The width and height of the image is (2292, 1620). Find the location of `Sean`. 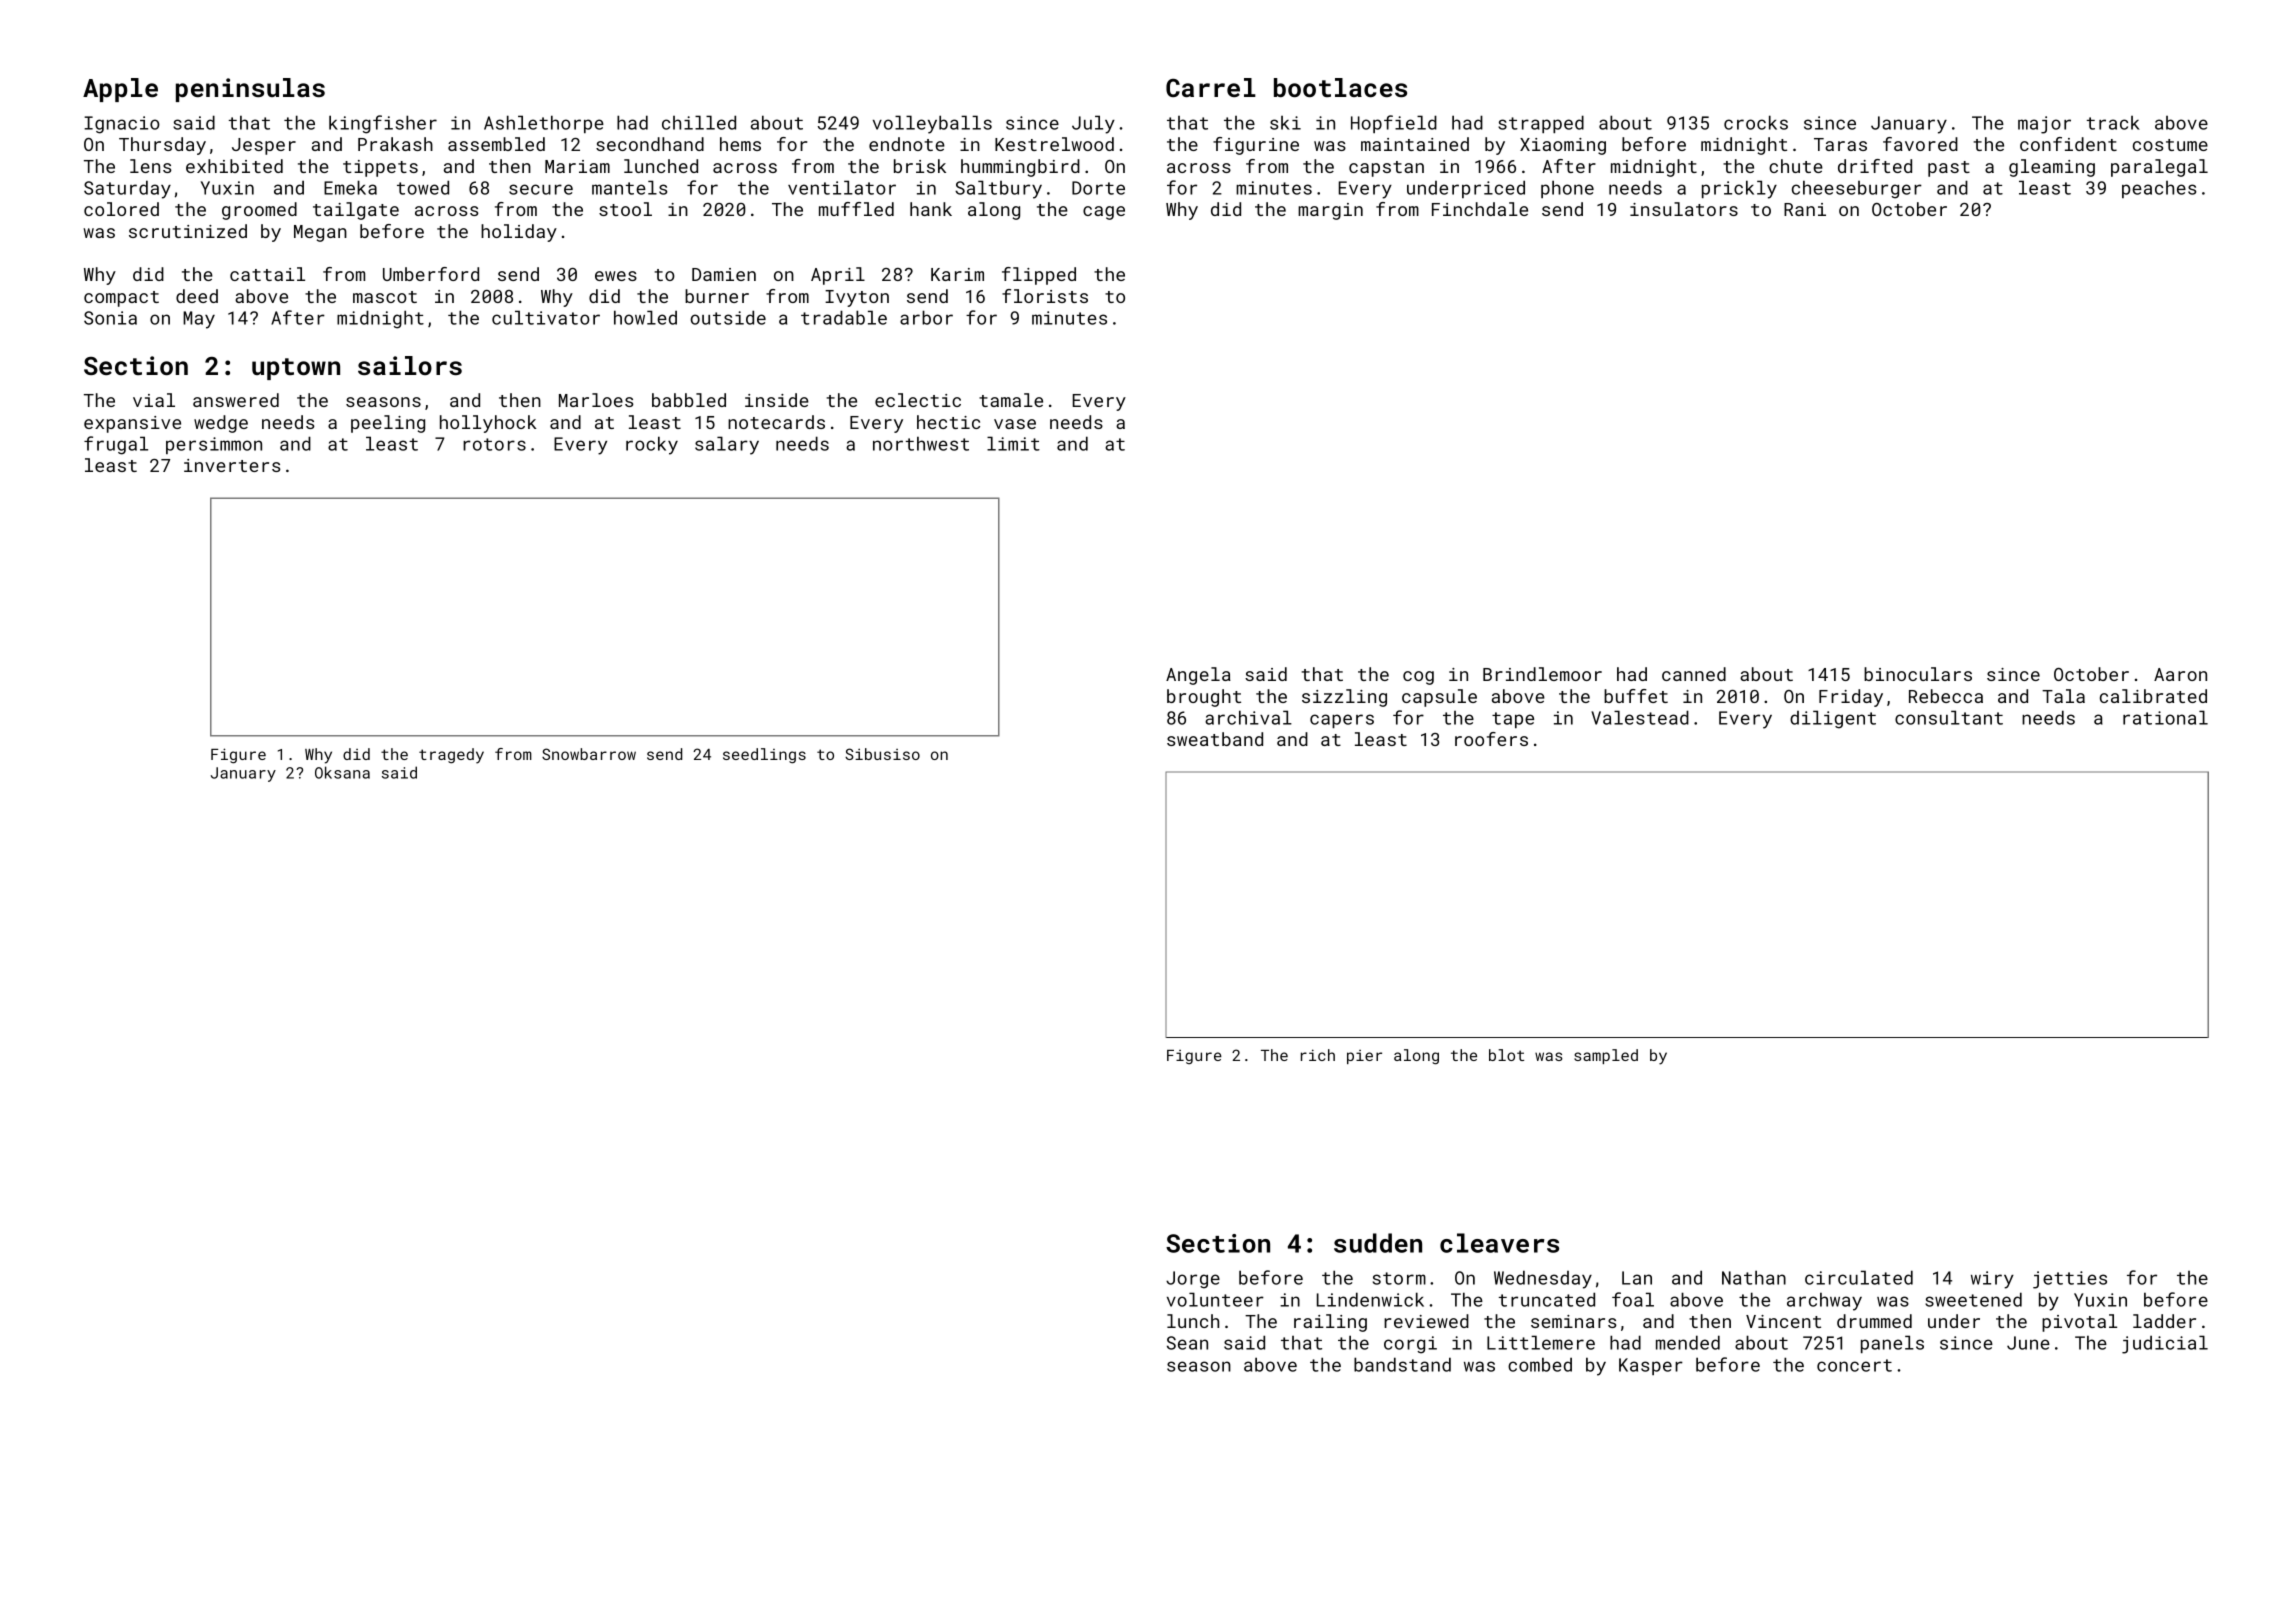

Sean is located at coordinates (1187, 1343).
